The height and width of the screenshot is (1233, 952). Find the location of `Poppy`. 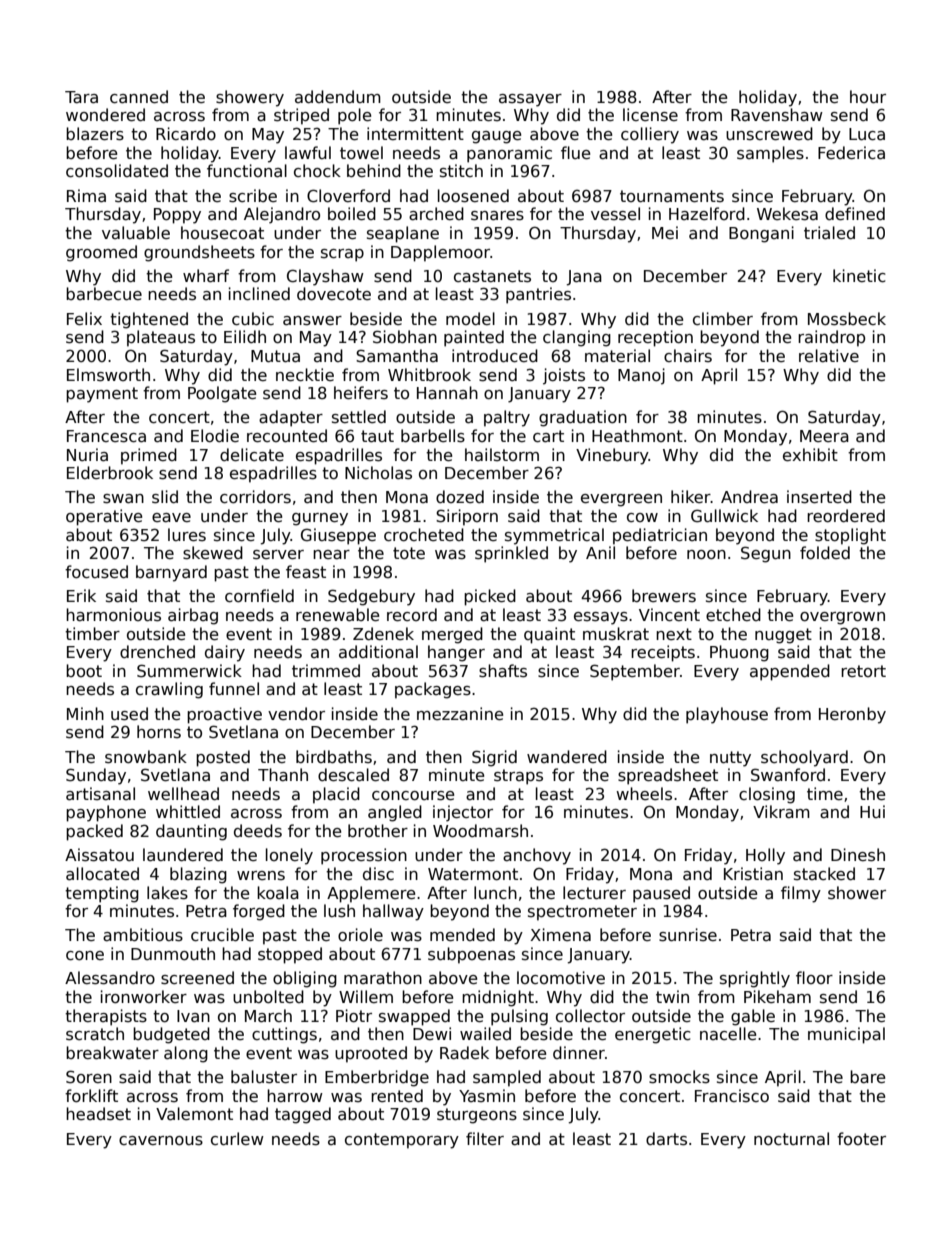

Poppy is located at coordinates (177, 216).
